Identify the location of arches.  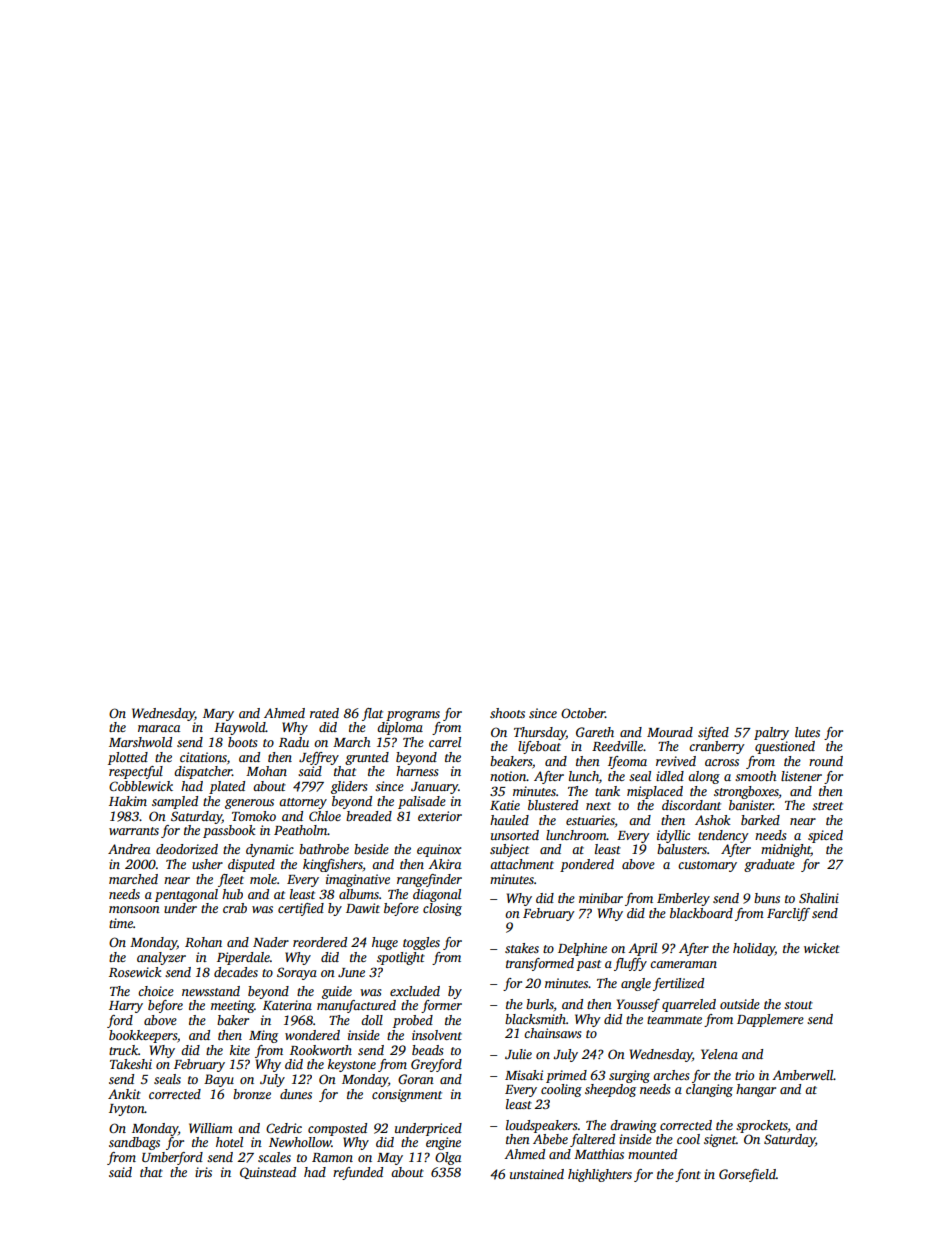
(671, 1075).
